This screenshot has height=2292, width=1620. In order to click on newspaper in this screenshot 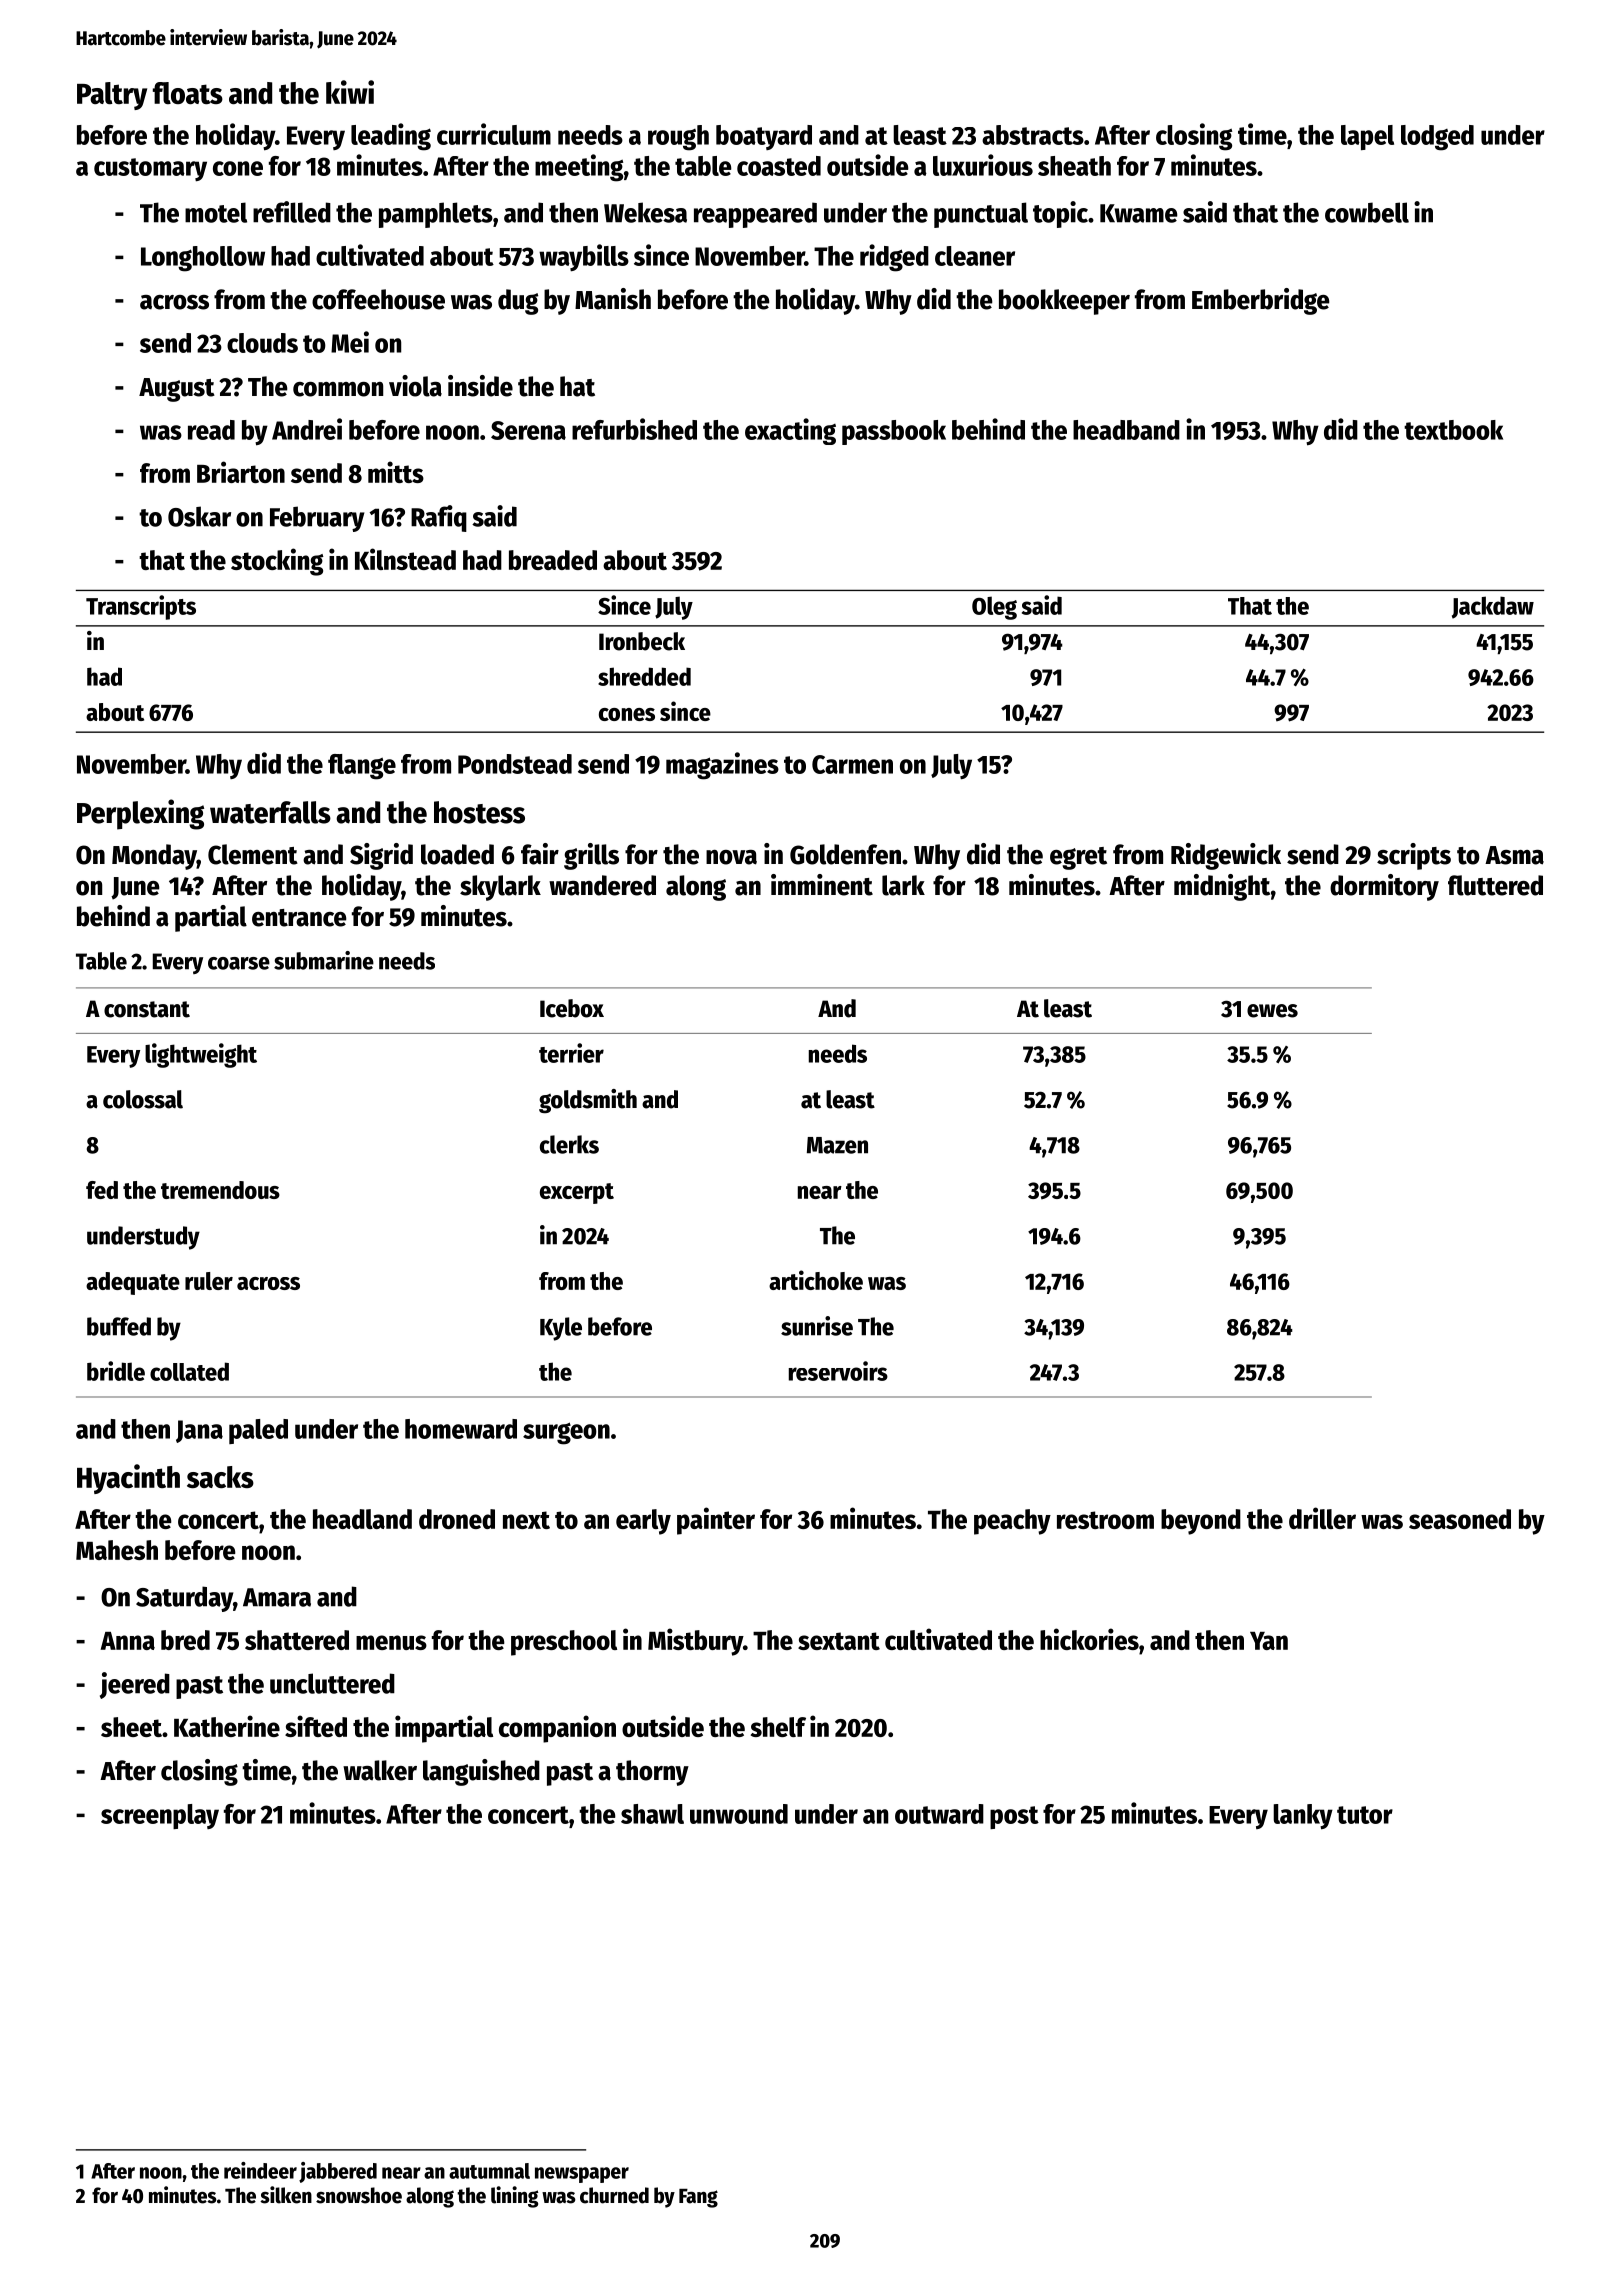, I will do `click(582, 2175)`.
